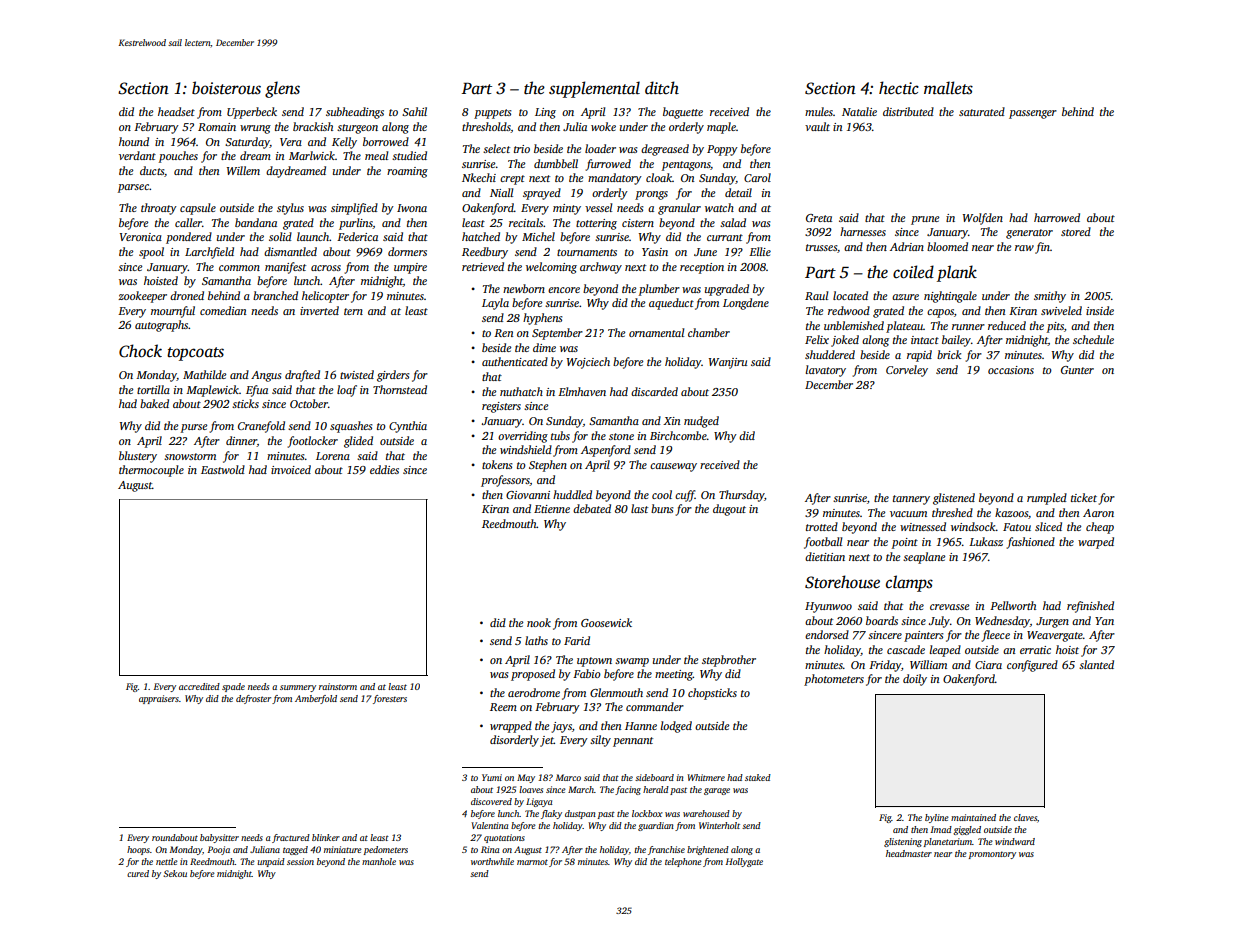  Describe the element at coordinates (154, 403) in the screenshot. I see `baked` at that location.
